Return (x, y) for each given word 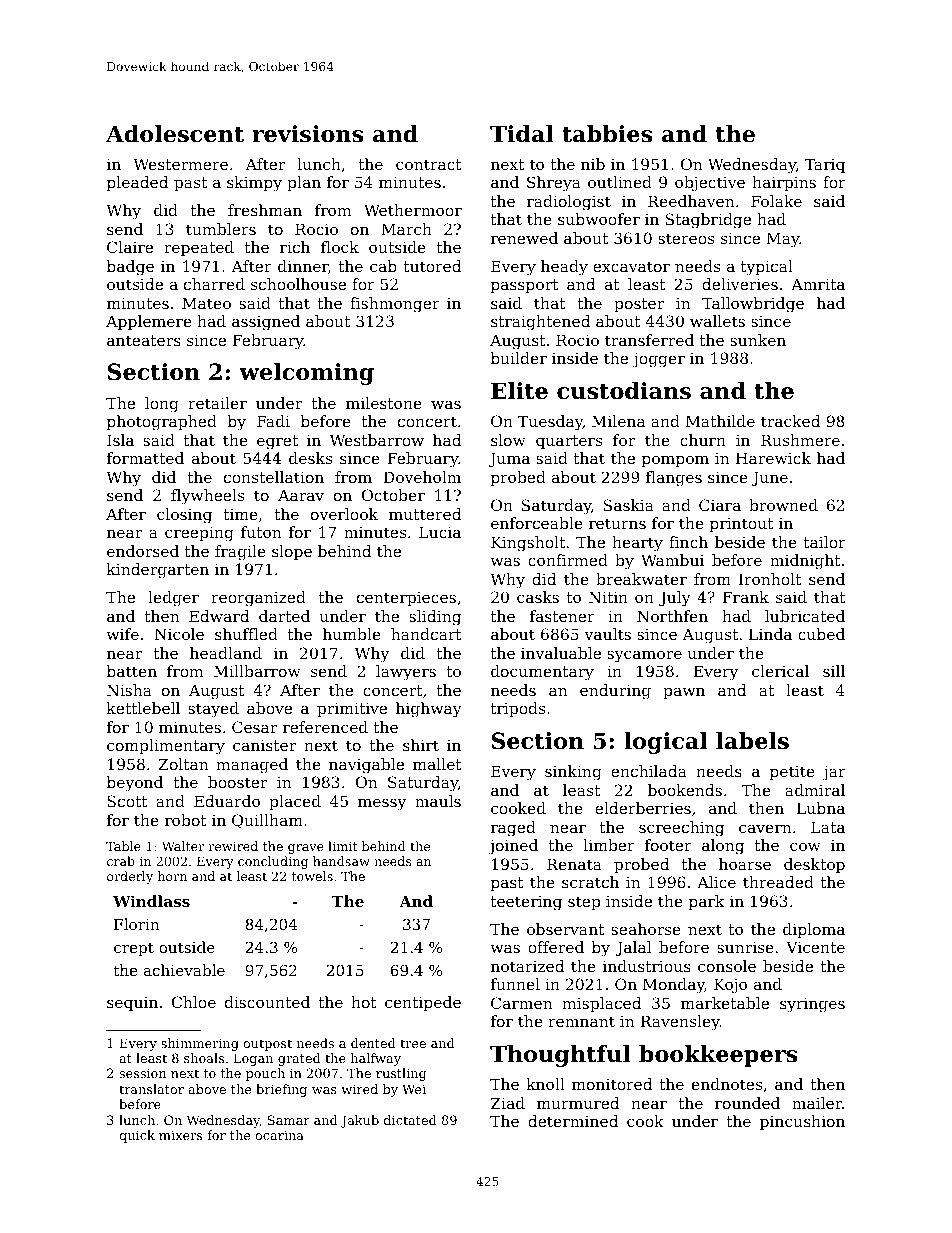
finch (688, 542)
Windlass (151, 901)
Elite (519, 391)
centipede (423, 1003)
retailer (217, 403)
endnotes (727, 1084)
